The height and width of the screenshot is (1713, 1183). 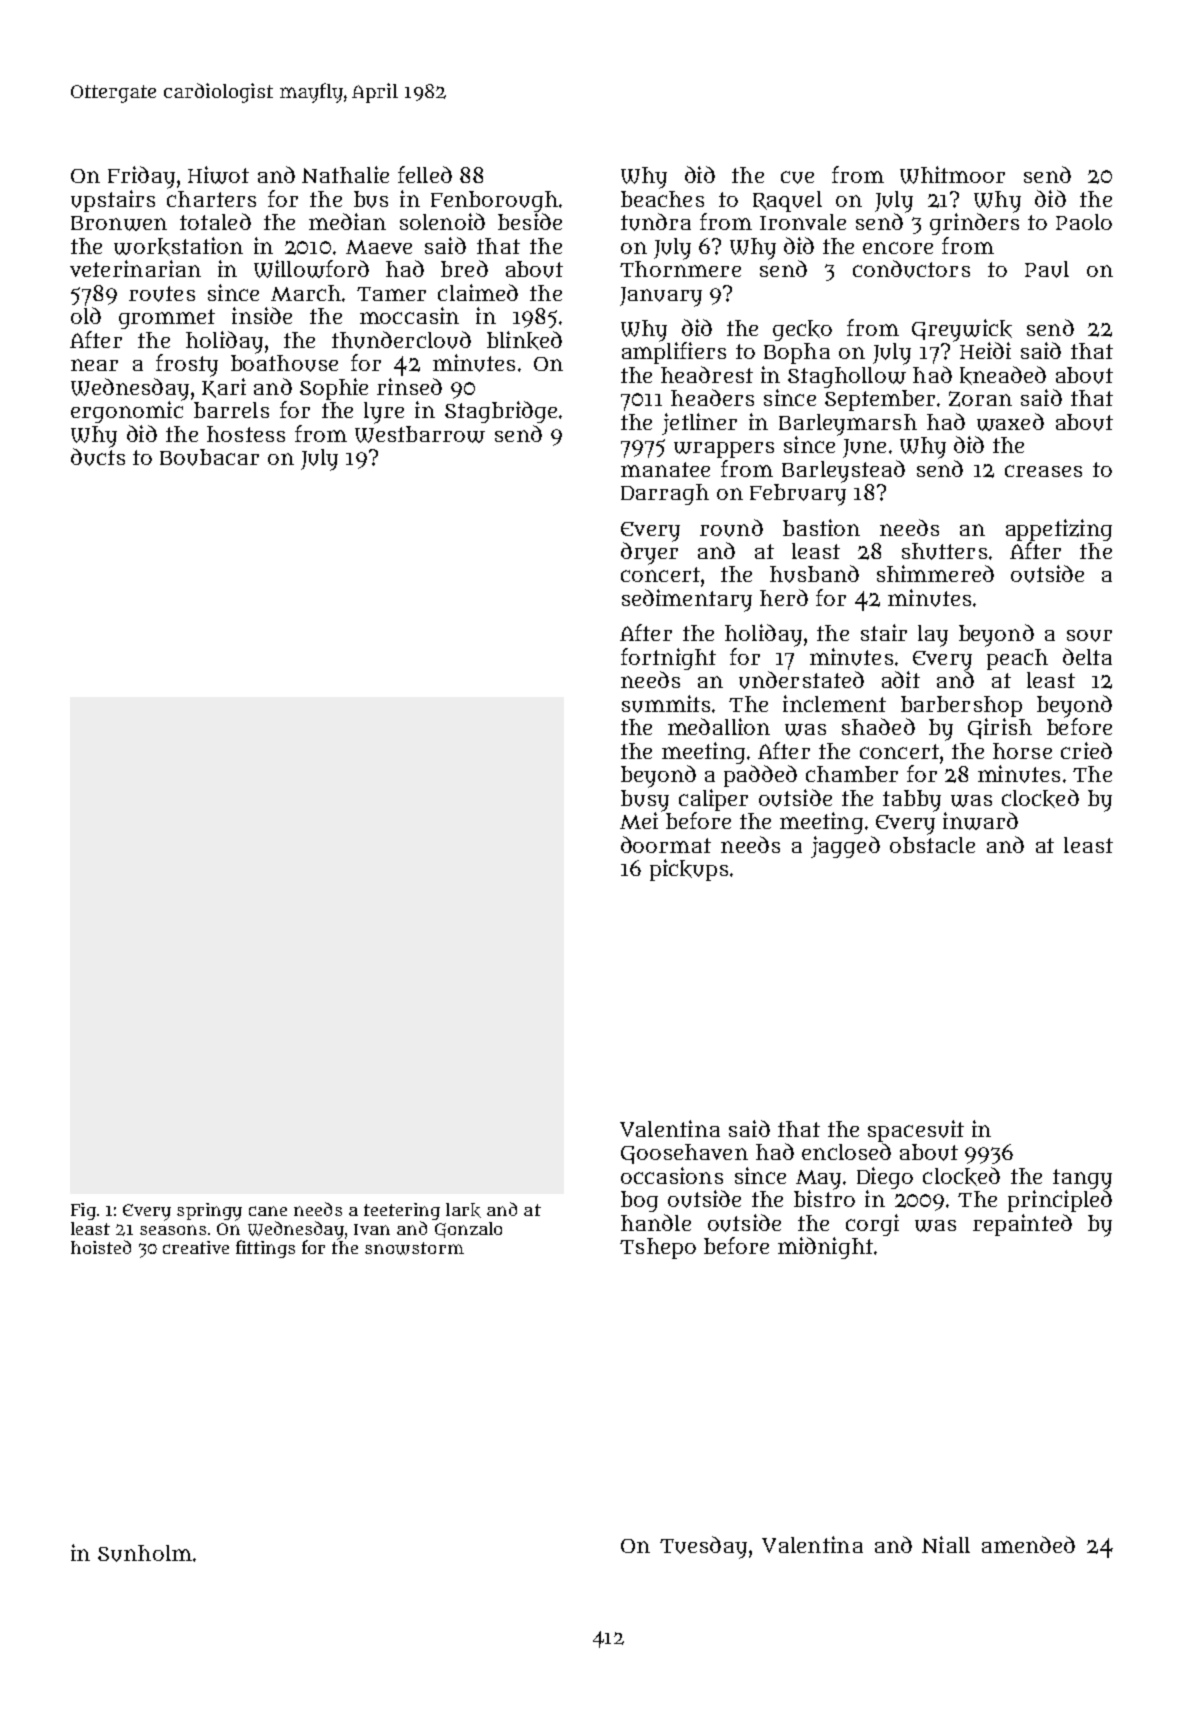 I want to click on dryer, so click(x=649, y=553).
